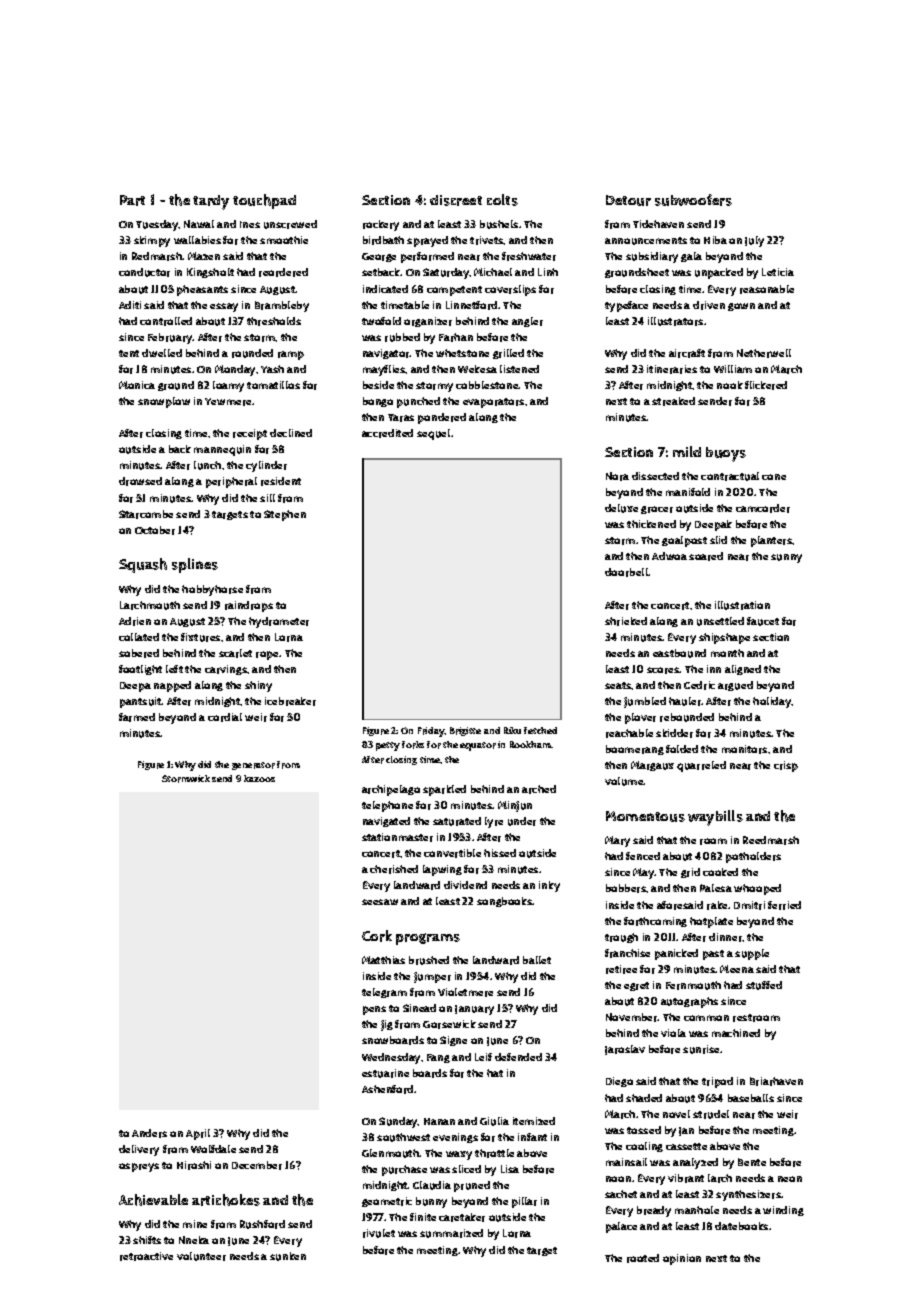 The image size is (924, 1308). What do you see at coordinates (259, 778) in the document?
I see `kazoos` at bounding box center [259, 778].
